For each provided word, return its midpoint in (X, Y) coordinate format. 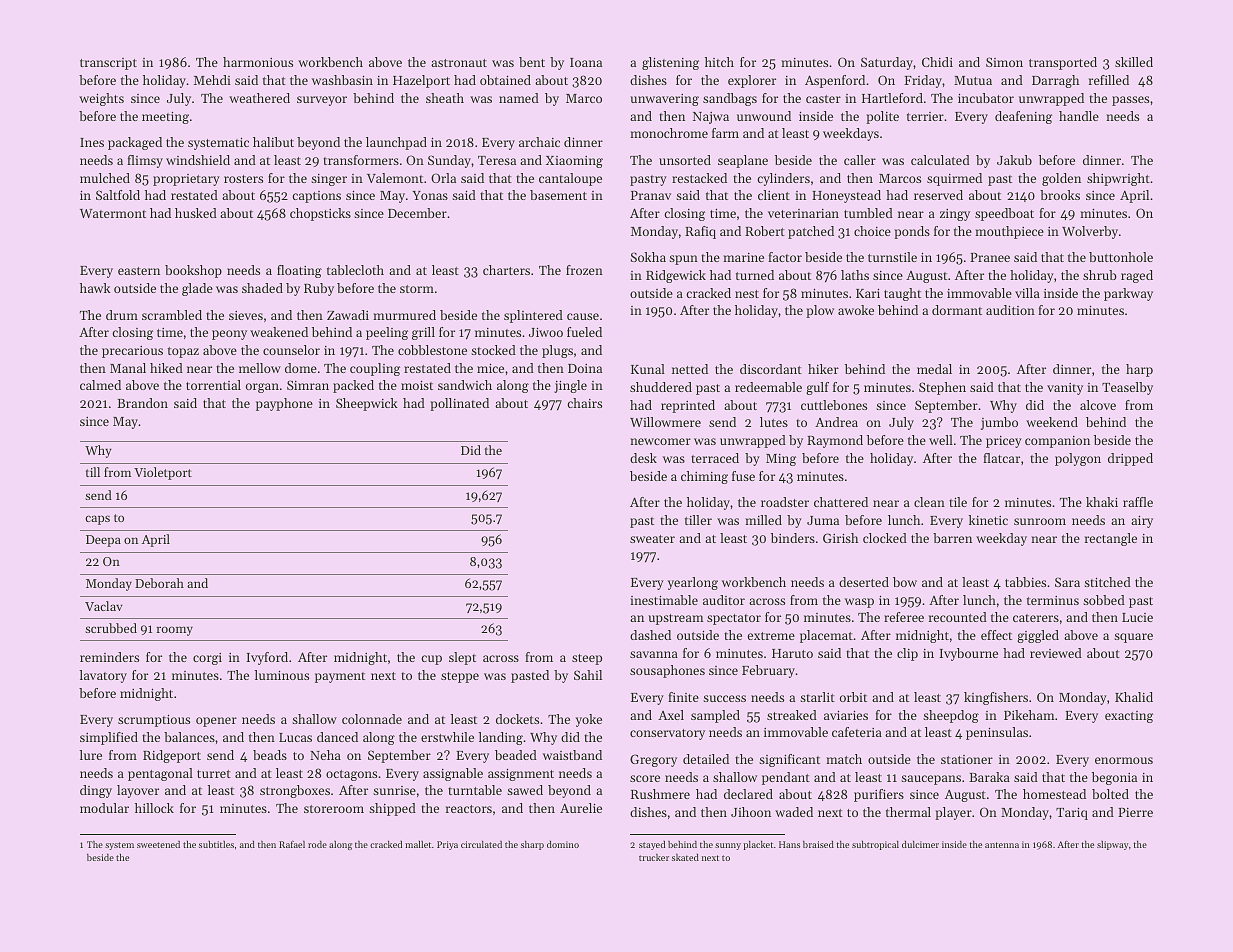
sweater (652, 539)
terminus (1053, 600)
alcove (1098, 405)
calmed (100, 385)
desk (643, 458)
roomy (175, 631)
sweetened (158, 844)
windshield (198, 160)
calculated (940, 160)
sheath (445, 98)
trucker (654, 857)
